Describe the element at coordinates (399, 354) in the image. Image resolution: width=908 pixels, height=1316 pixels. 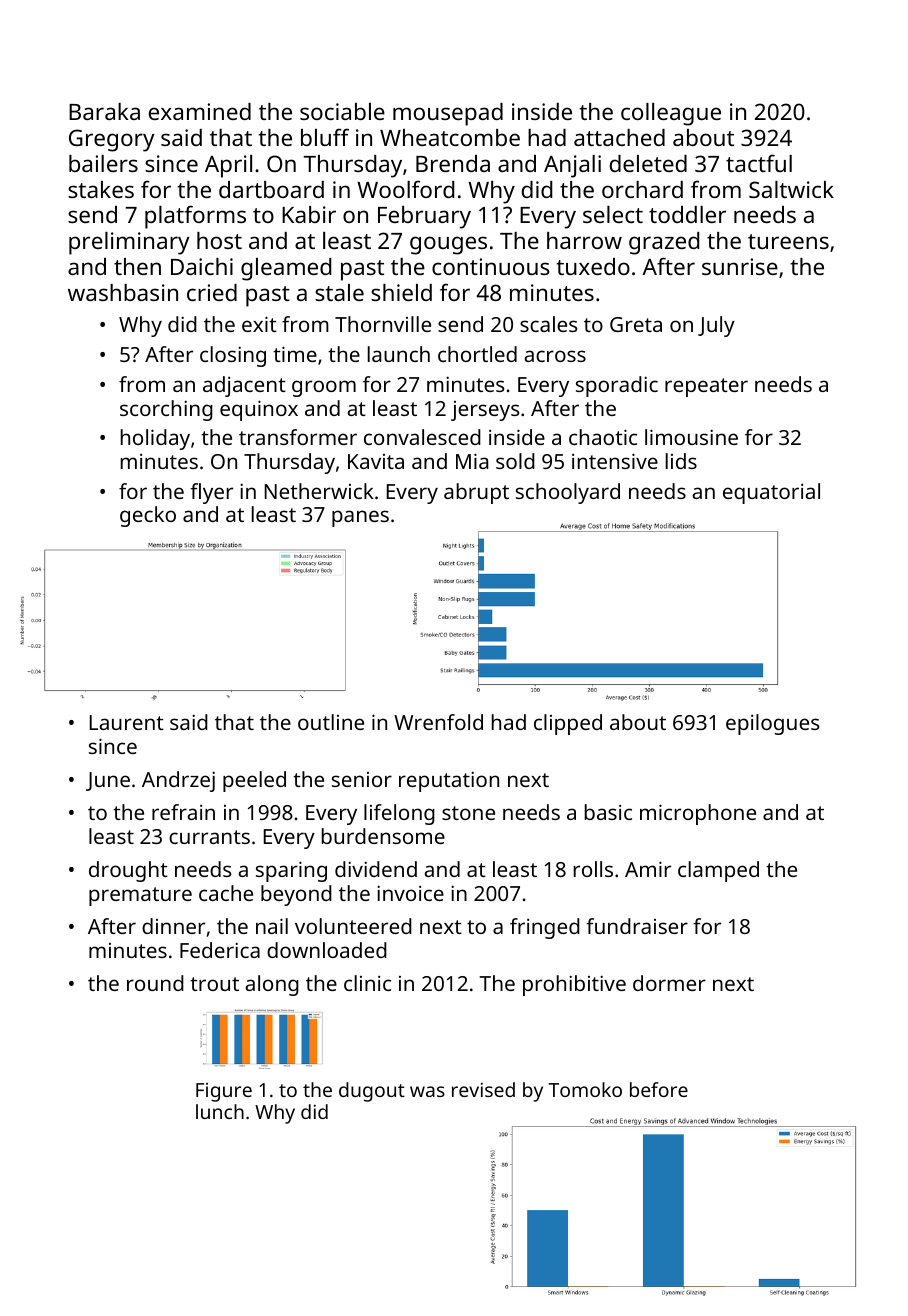
I see `launch` at that location.
